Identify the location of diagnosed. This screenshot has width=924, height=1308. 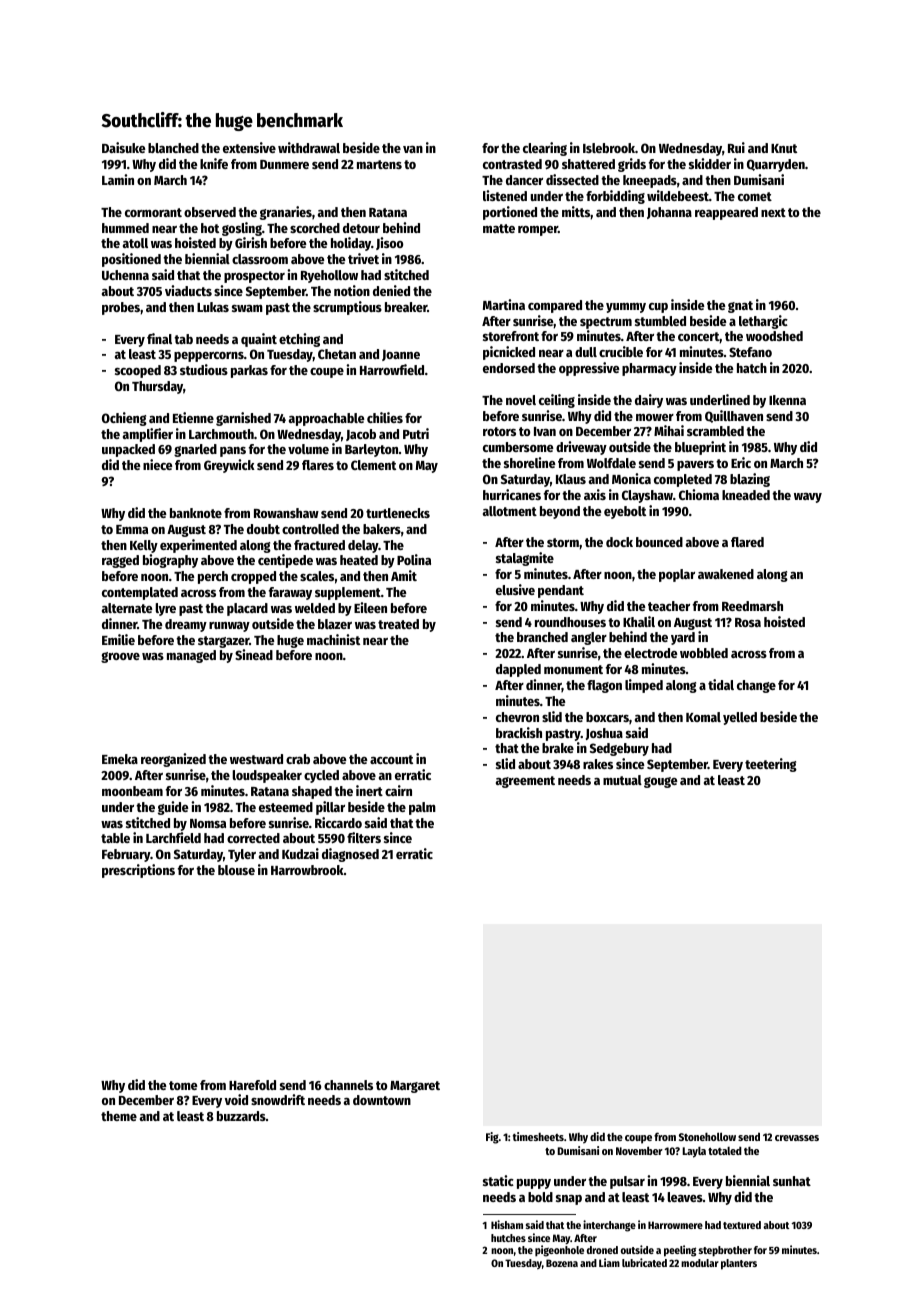
(350, 855).
